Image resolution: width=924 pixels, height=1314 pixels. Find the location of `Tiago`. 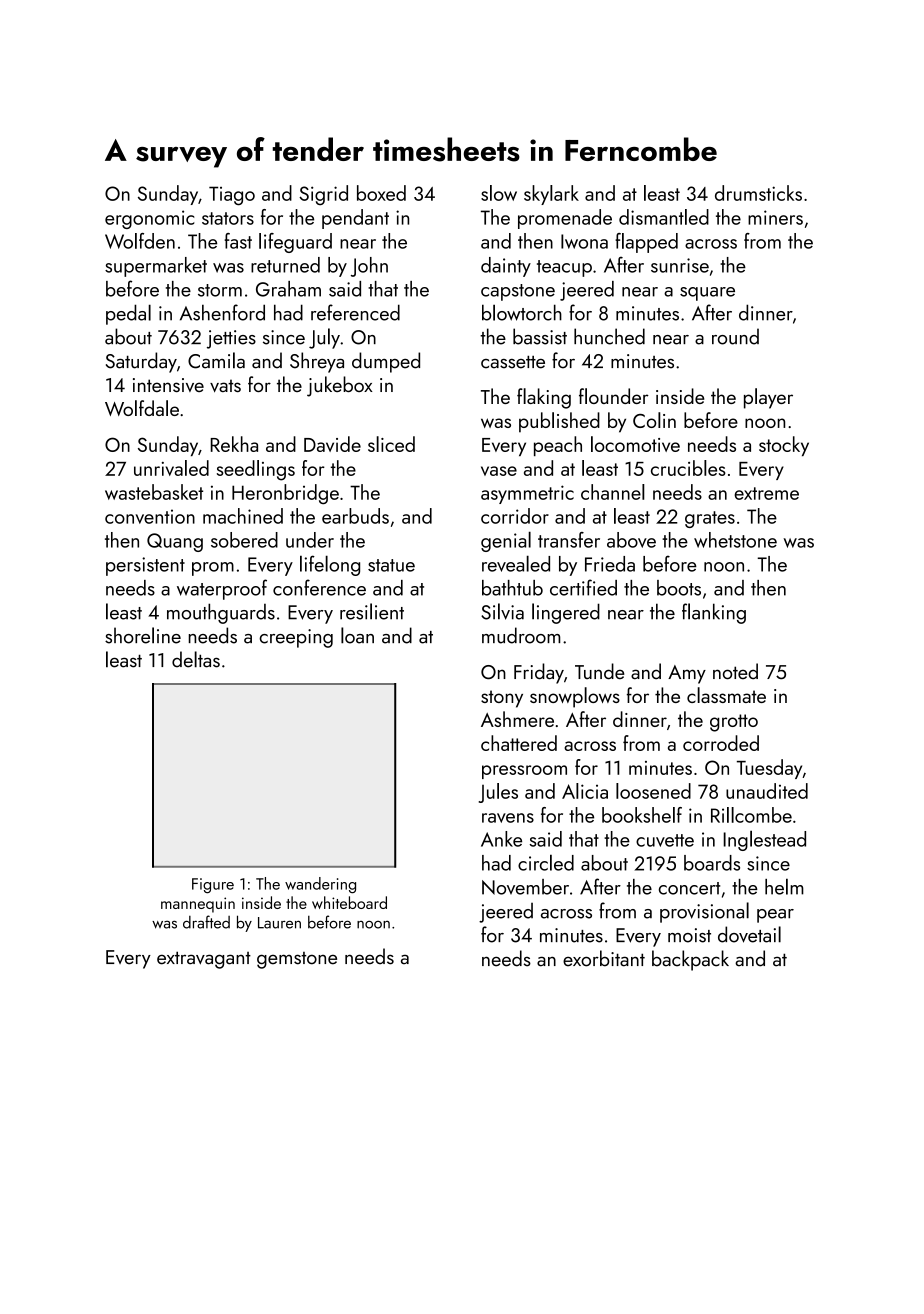

Tiago is located at coordinates (232, 196).
